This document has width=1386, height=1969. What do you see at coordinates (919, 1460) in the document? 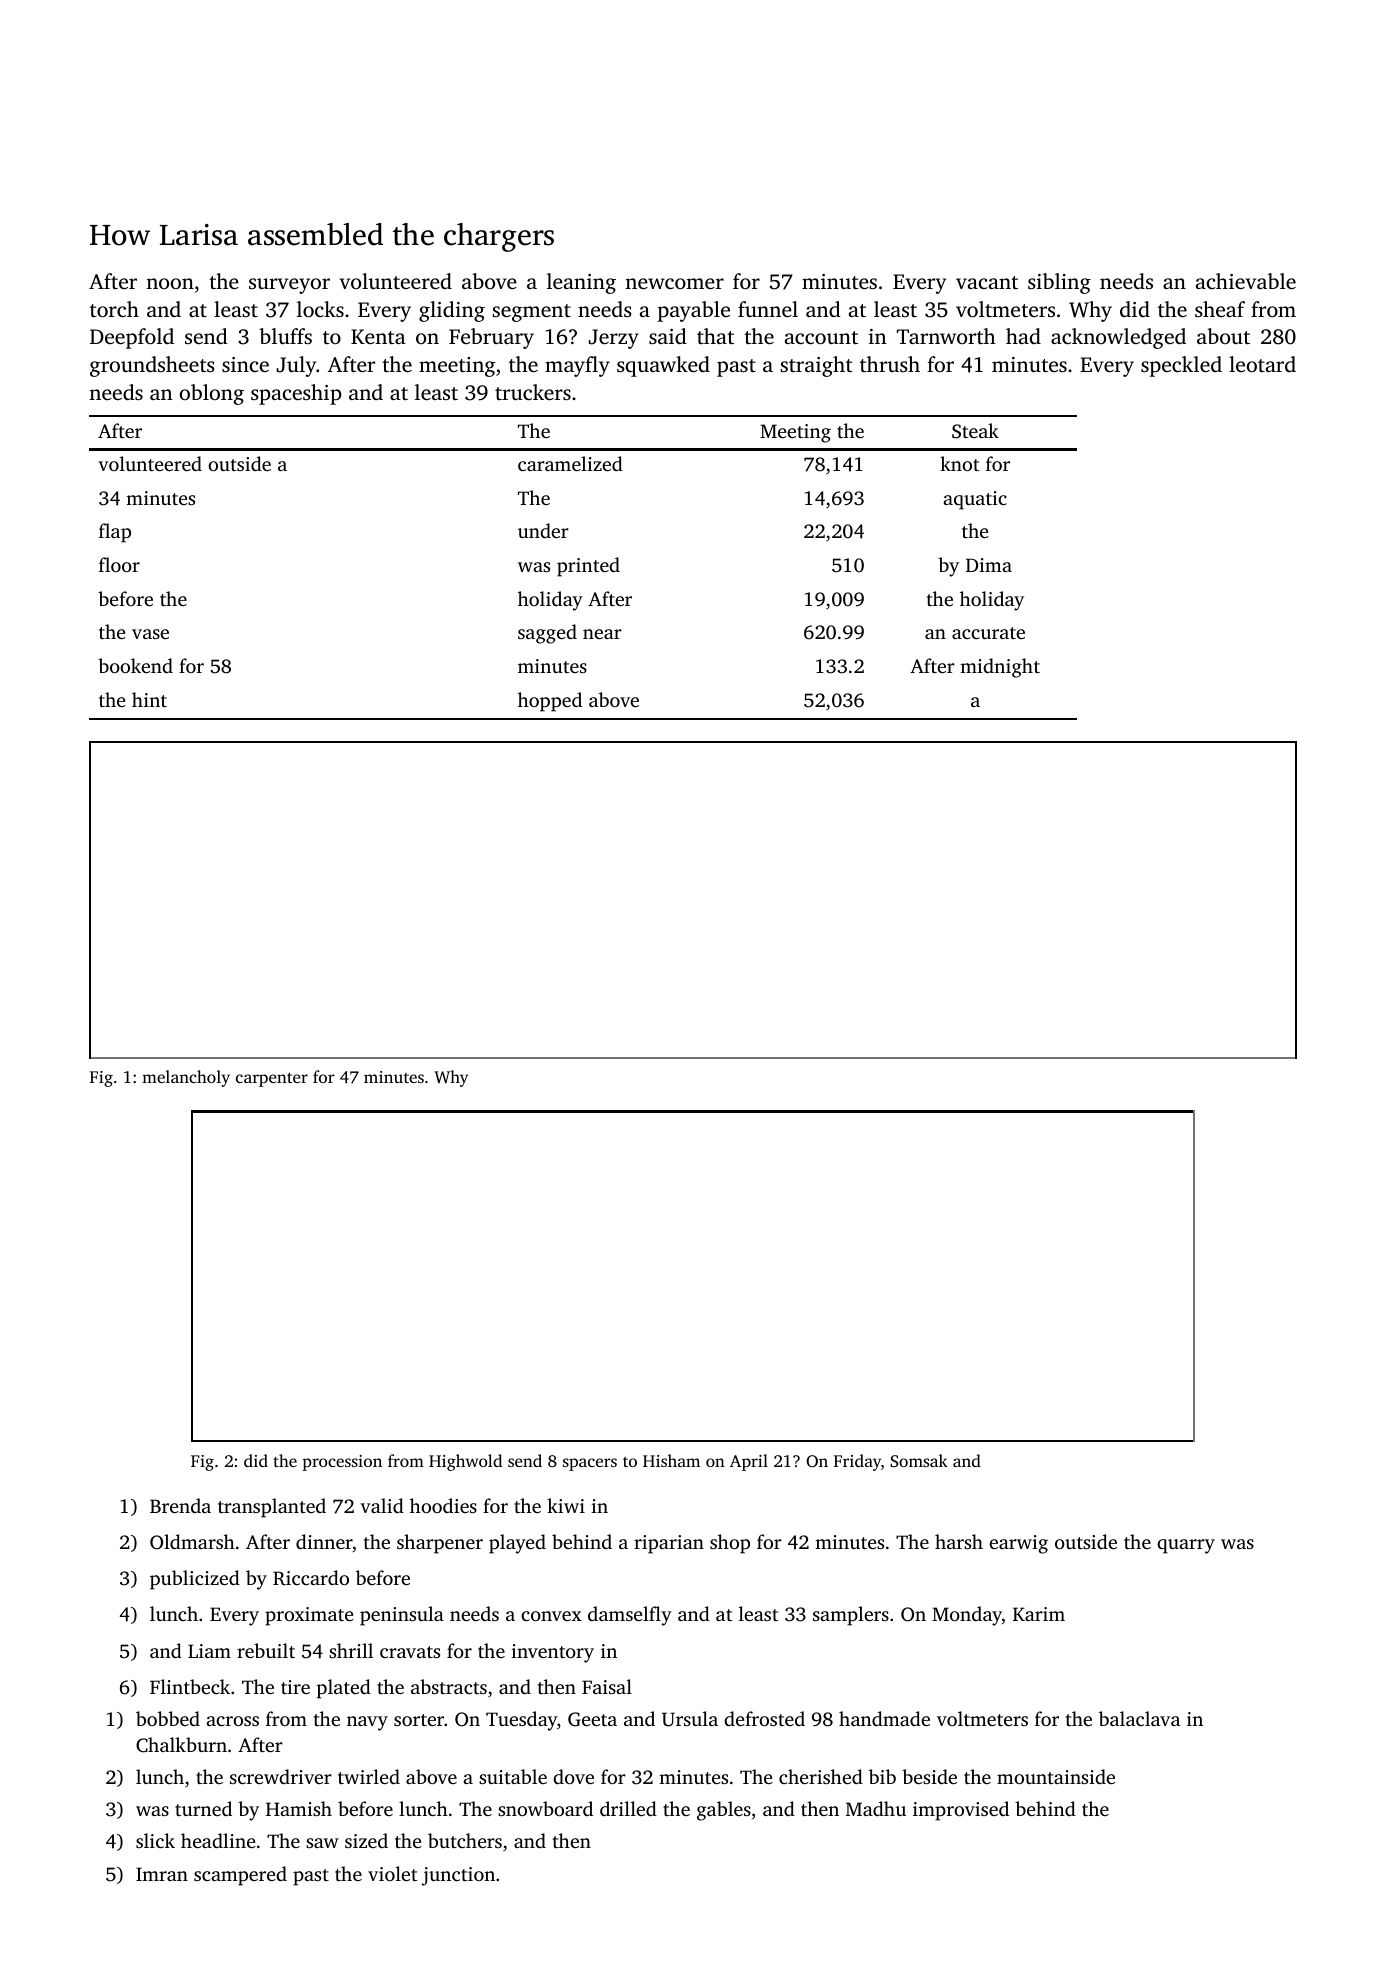
I see `Somsak` at bounding box center [919, 1460].
